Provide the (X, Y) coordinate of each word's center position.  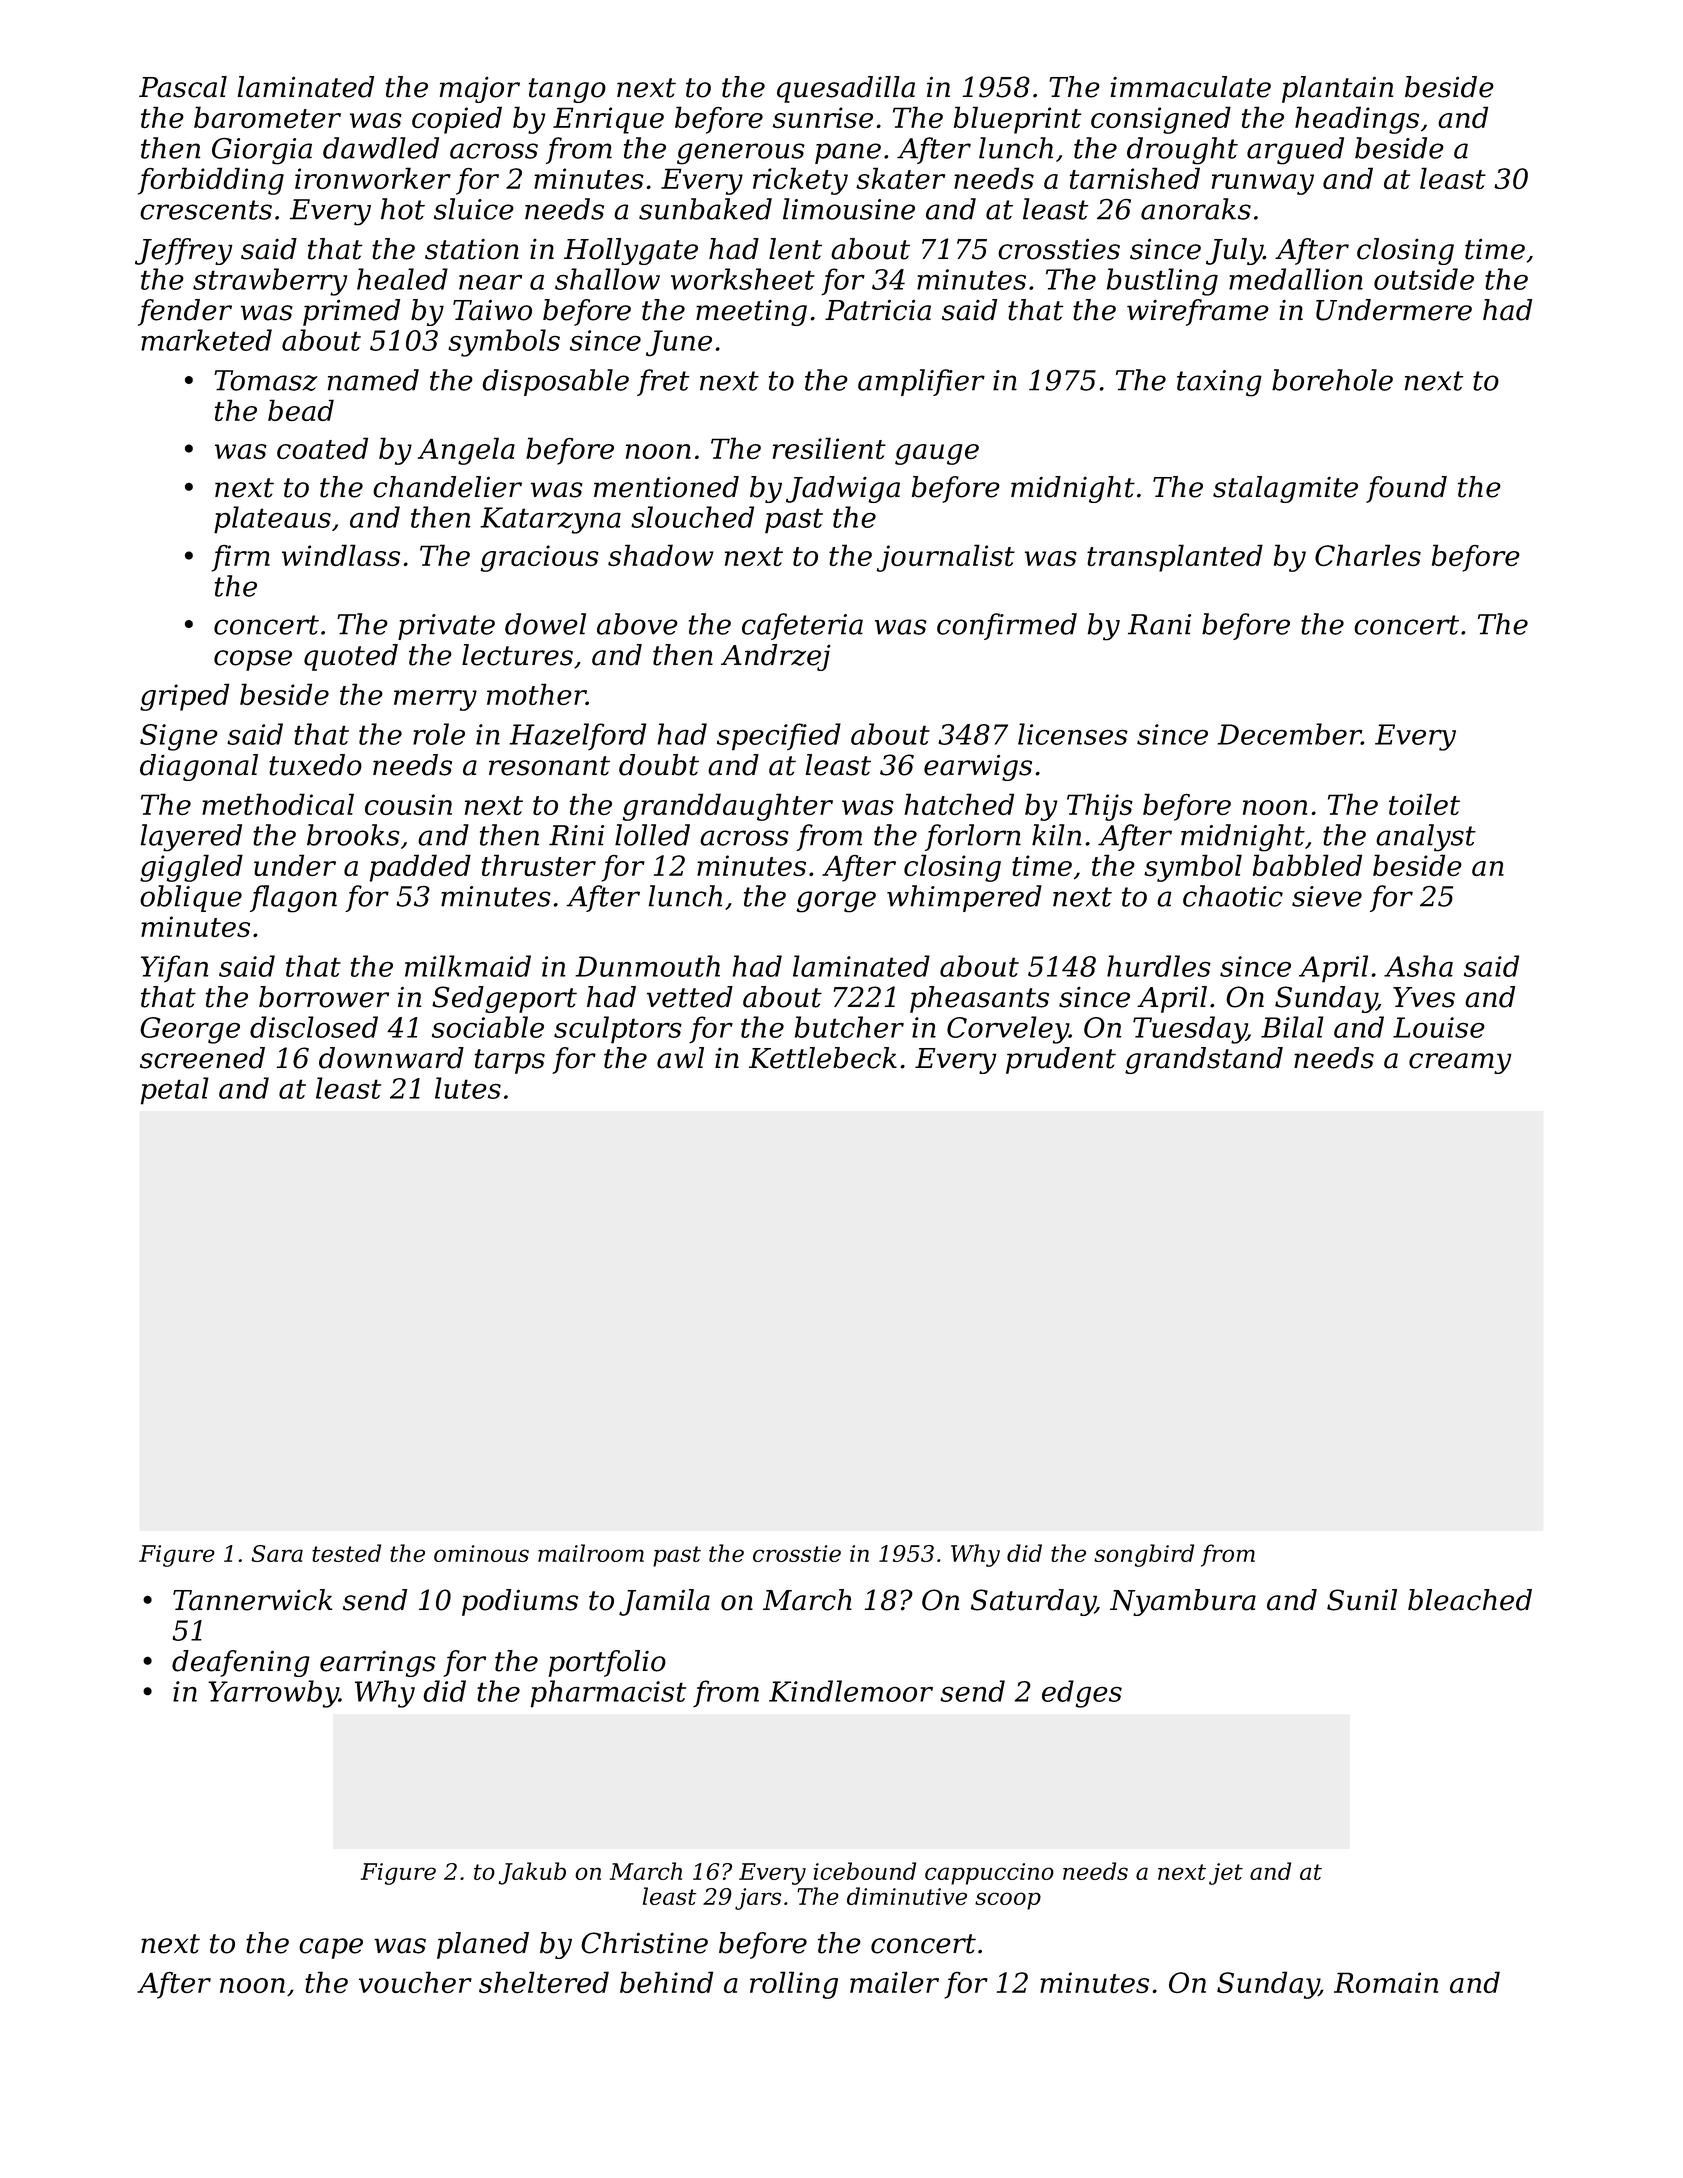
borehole (1332, 380)
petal (175, 1091)
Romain (1386, 1982)
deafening (241, 1663)
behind (666, 1982)
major (480, 90)
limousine (849, 209)
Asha (1418, 966)
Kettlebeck (823, 1058)
